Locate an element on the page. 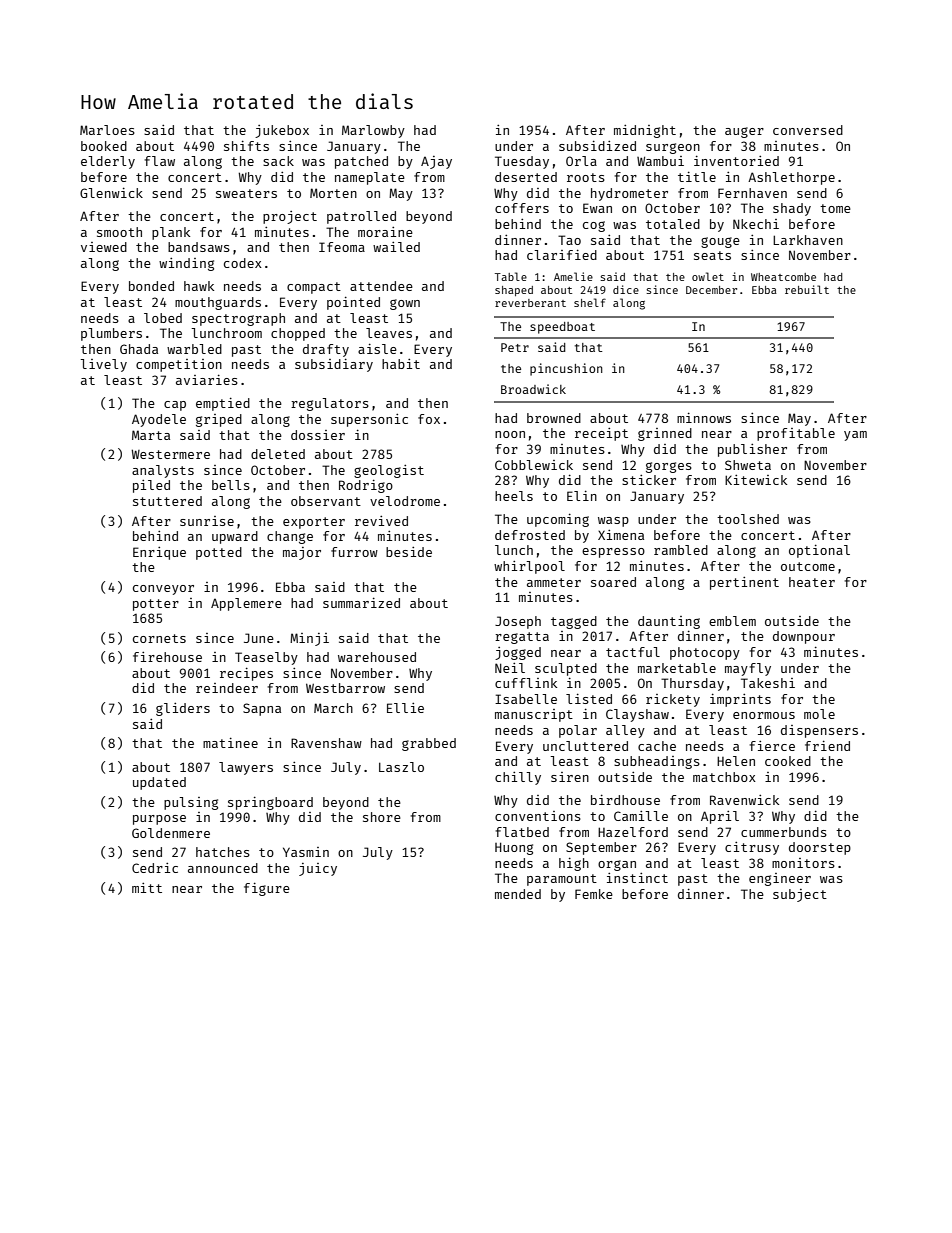 Image resolution: width=952 pixels, height=1233 pixels. downpour is located at coordinates (804, 637).
